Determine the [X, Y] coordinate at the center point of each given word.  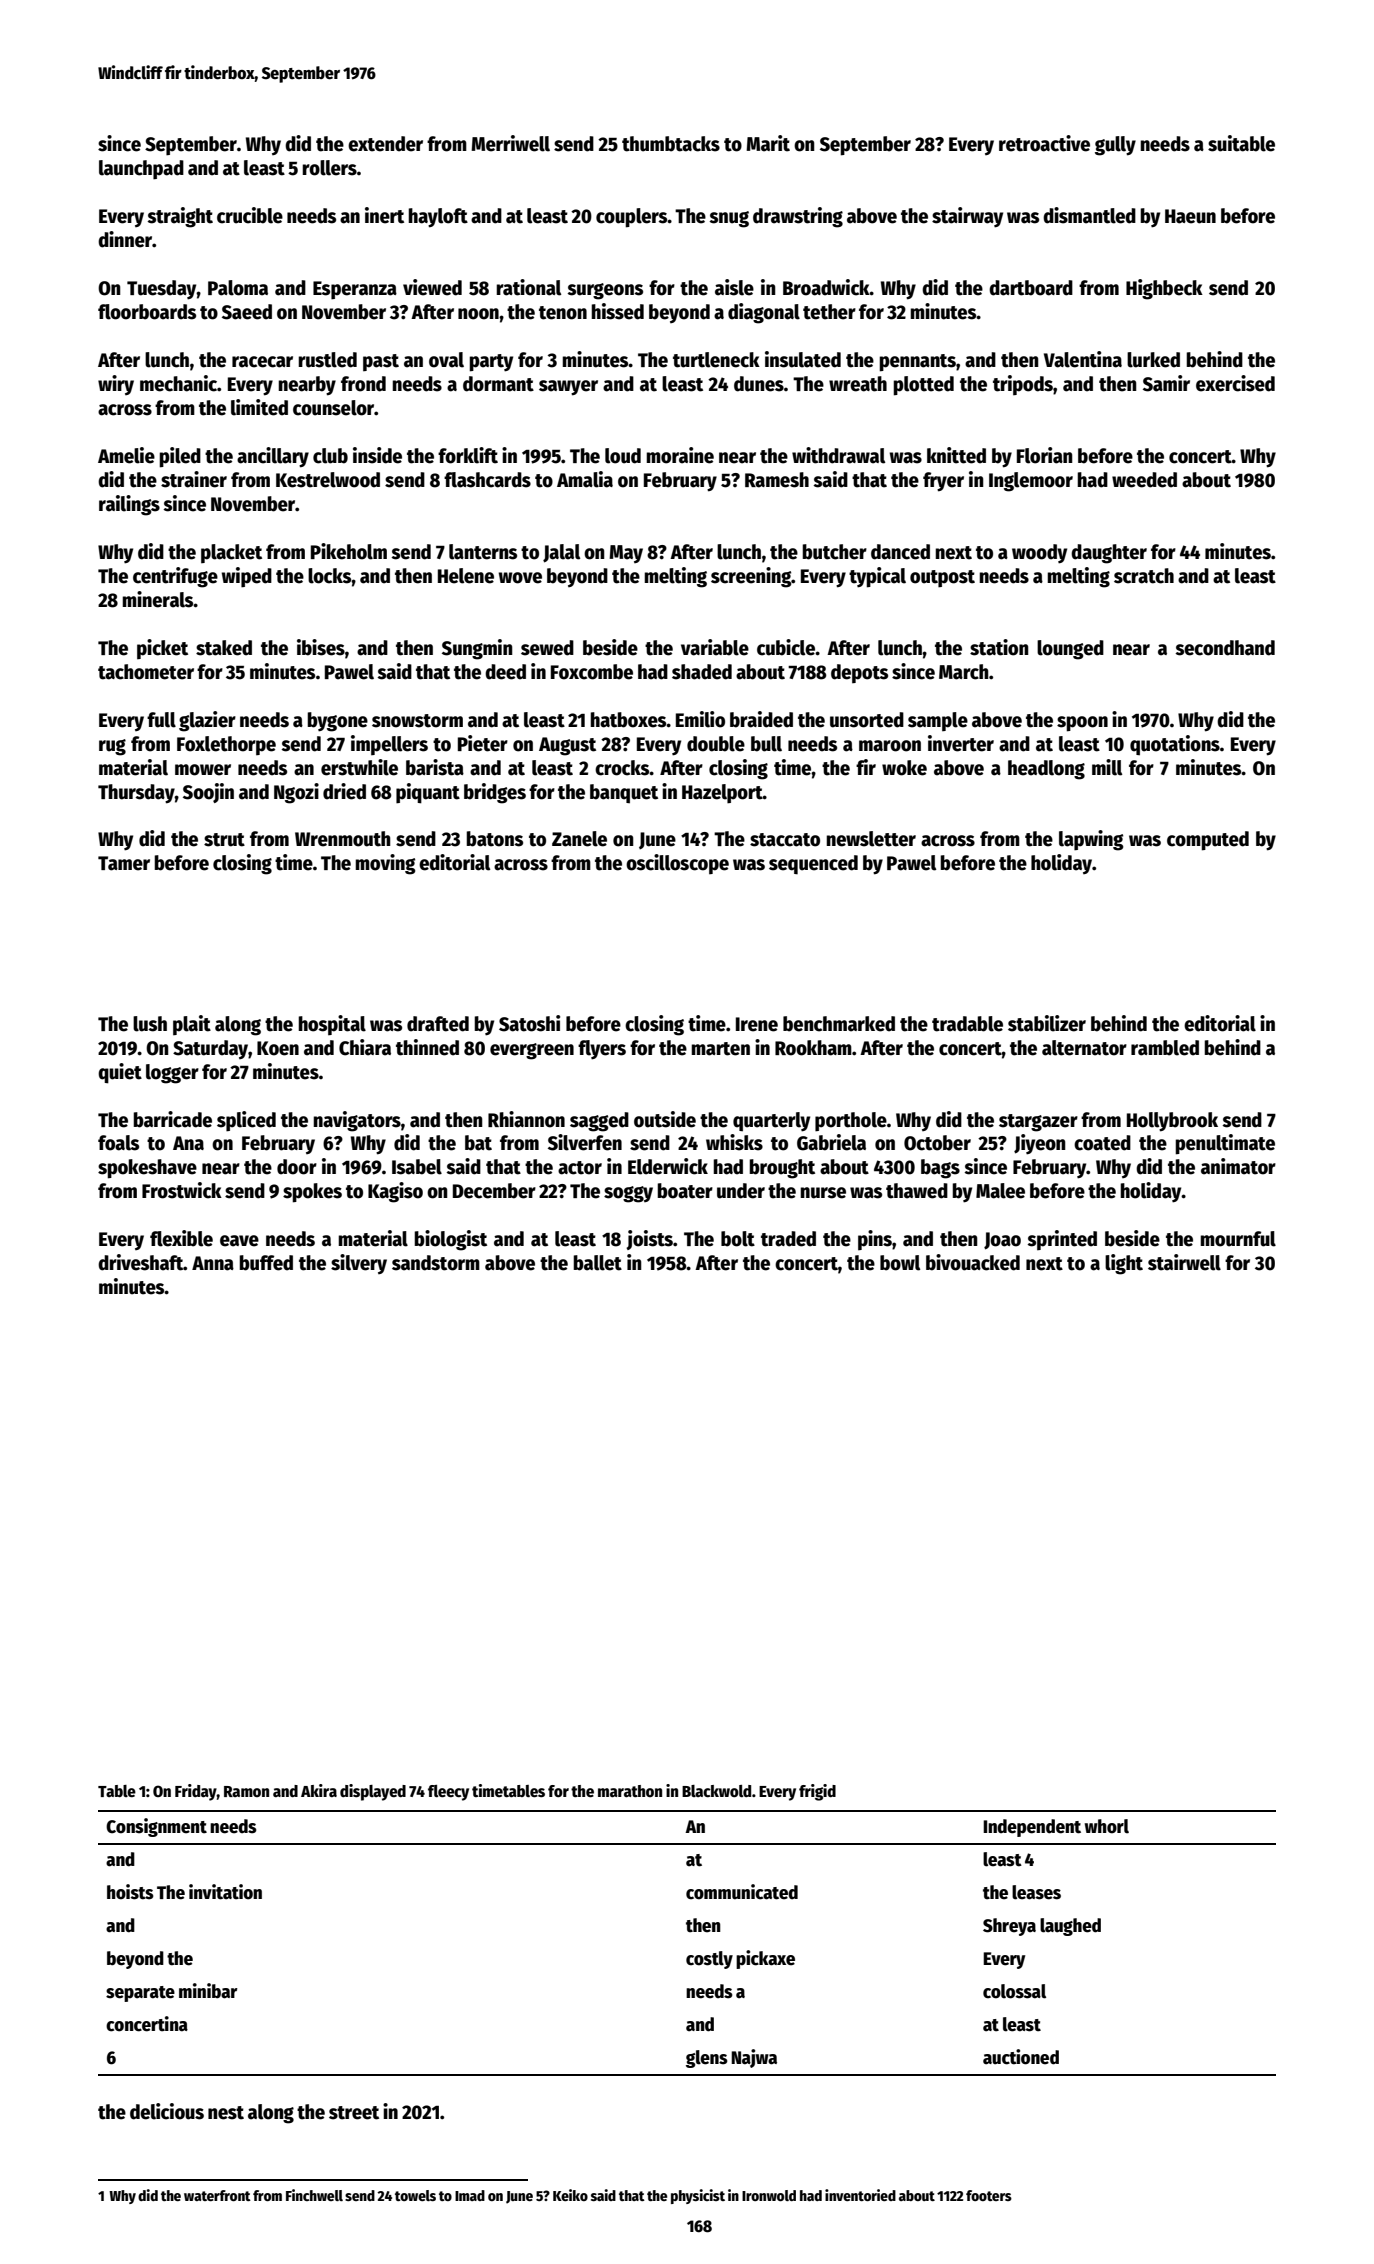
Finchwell [314, 2195]
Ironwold [769, 2195]
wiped [247, 577]
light [1124, 1264]
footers [989, 2195]
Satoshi [529, 1023]
